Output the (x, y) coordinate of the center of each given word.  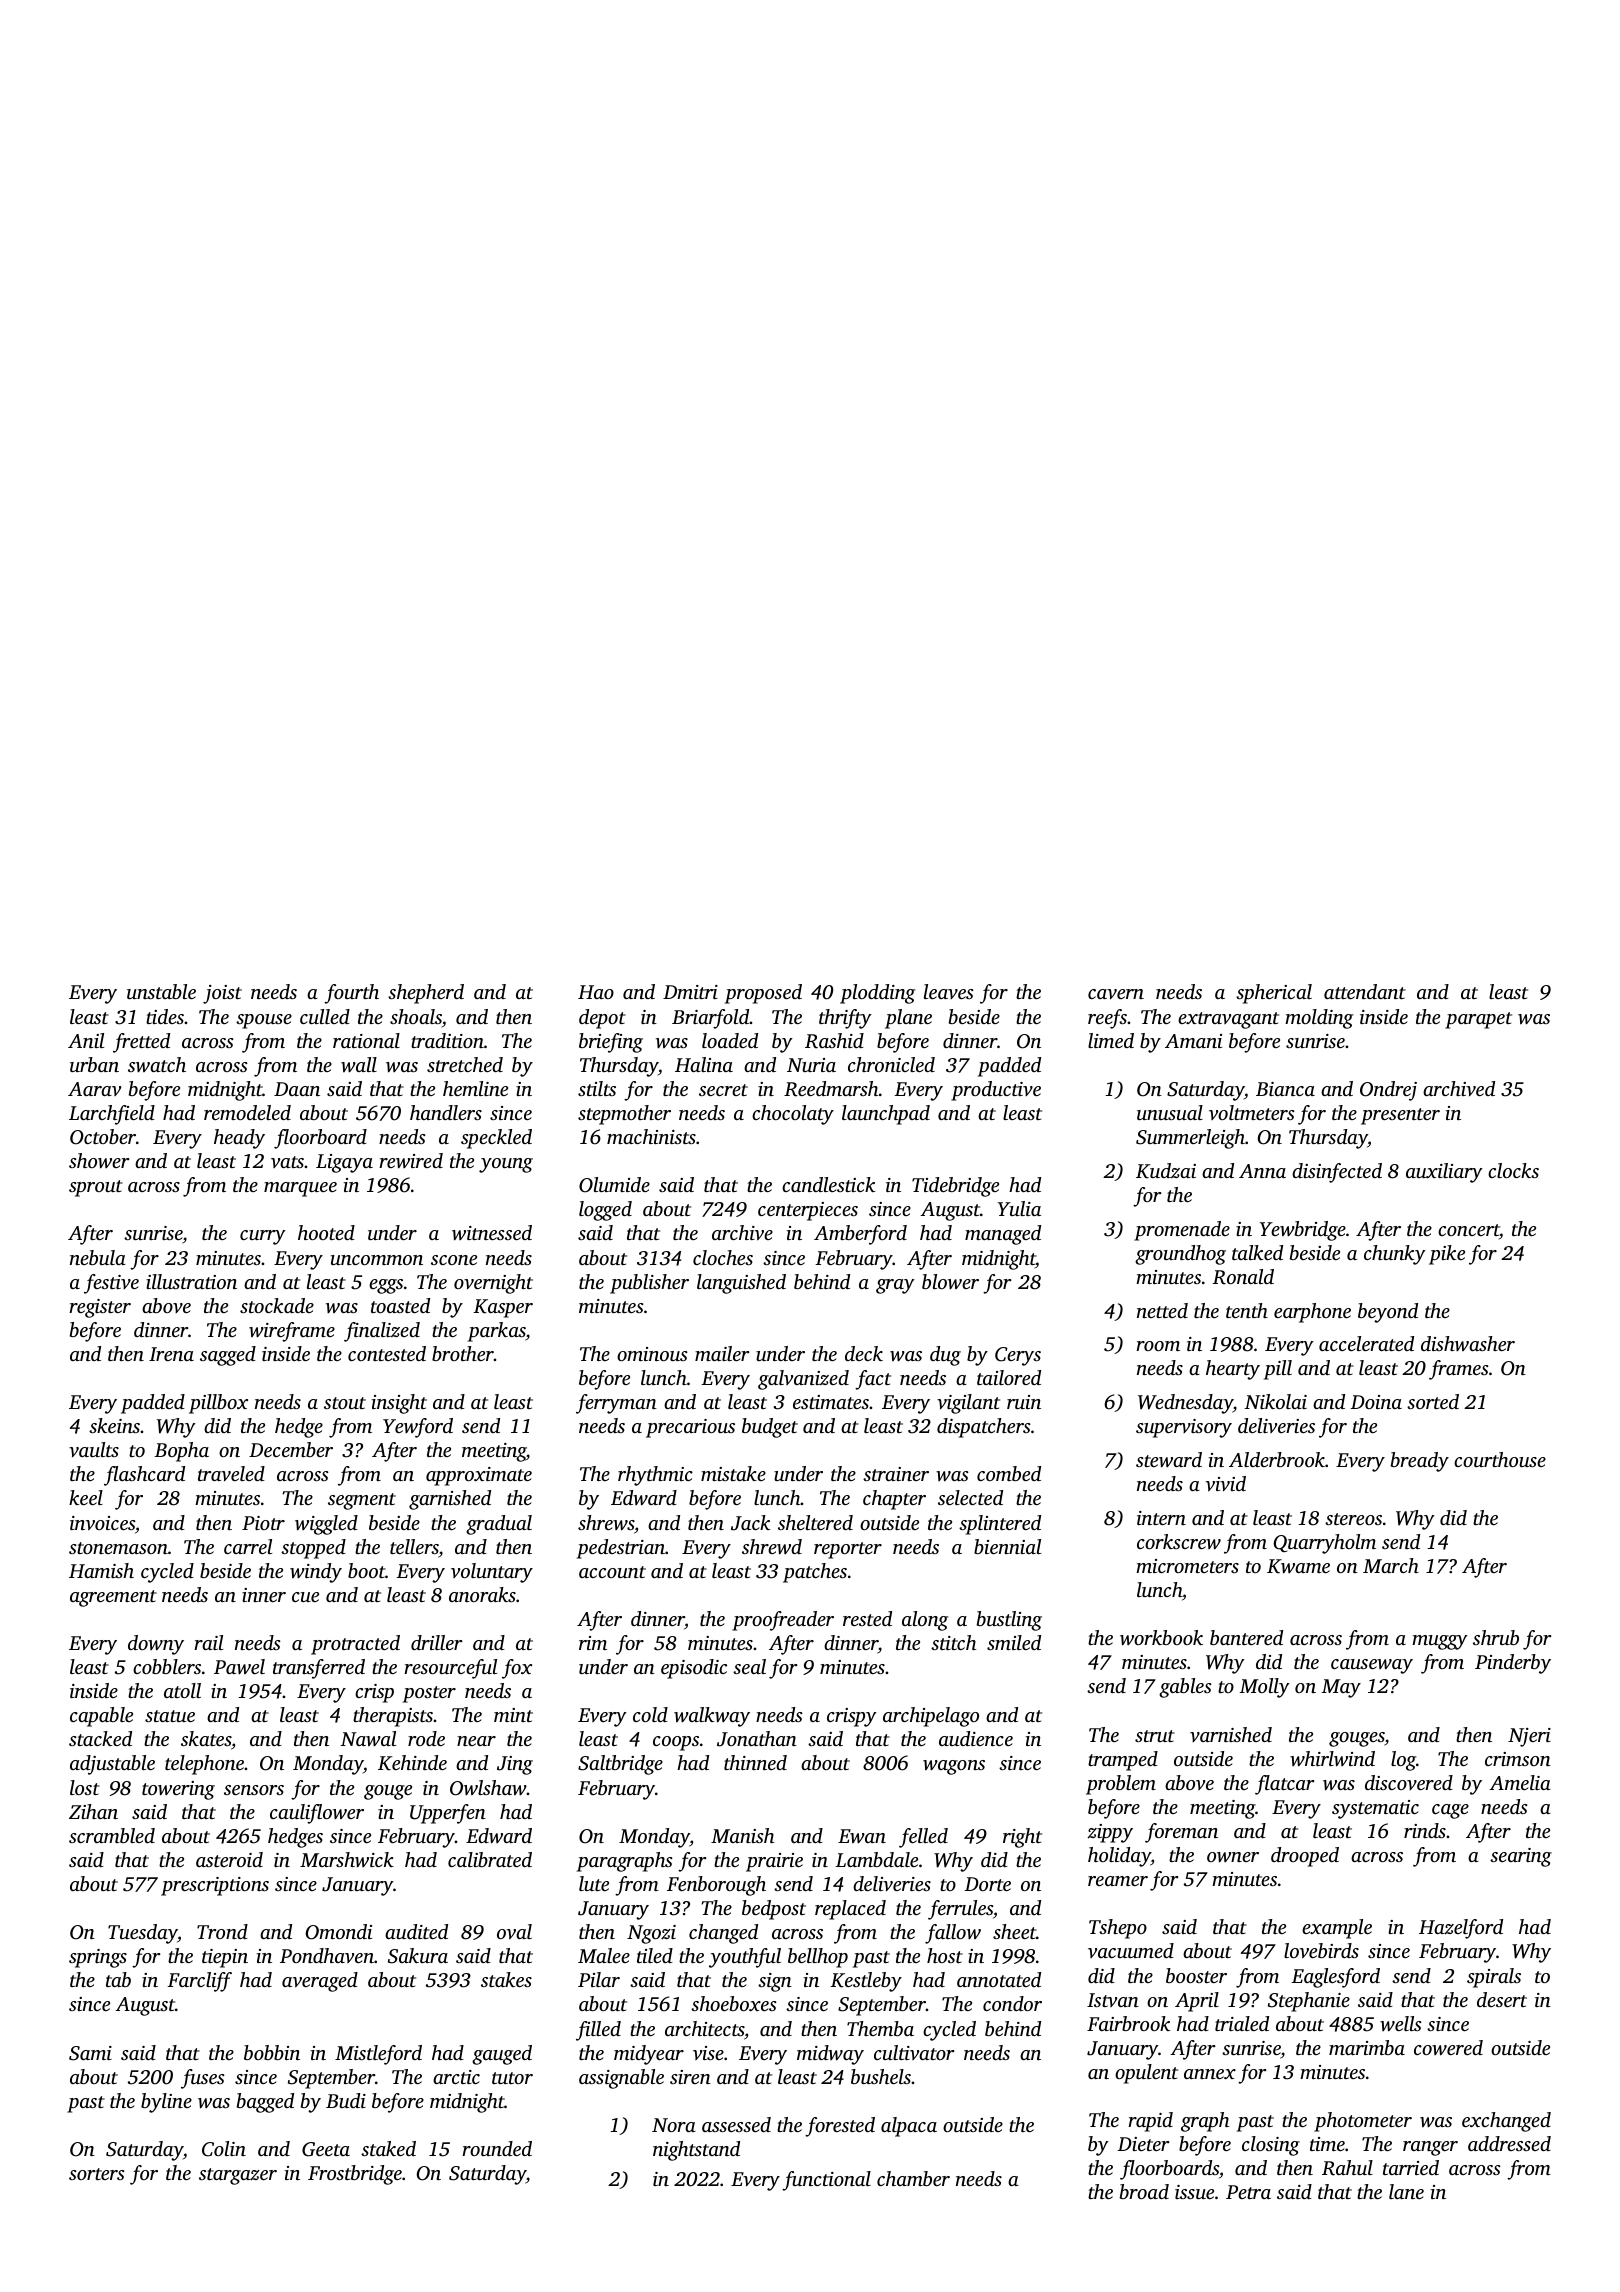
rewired (411, 1161)
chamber (913, 2178)
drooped (1305, 1857)
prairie (774, 1862)
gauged (502, 2055)
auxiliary (1444, 1173)
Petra (1248, 2192)
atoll (182, 1690)
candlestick (828, 1184)
